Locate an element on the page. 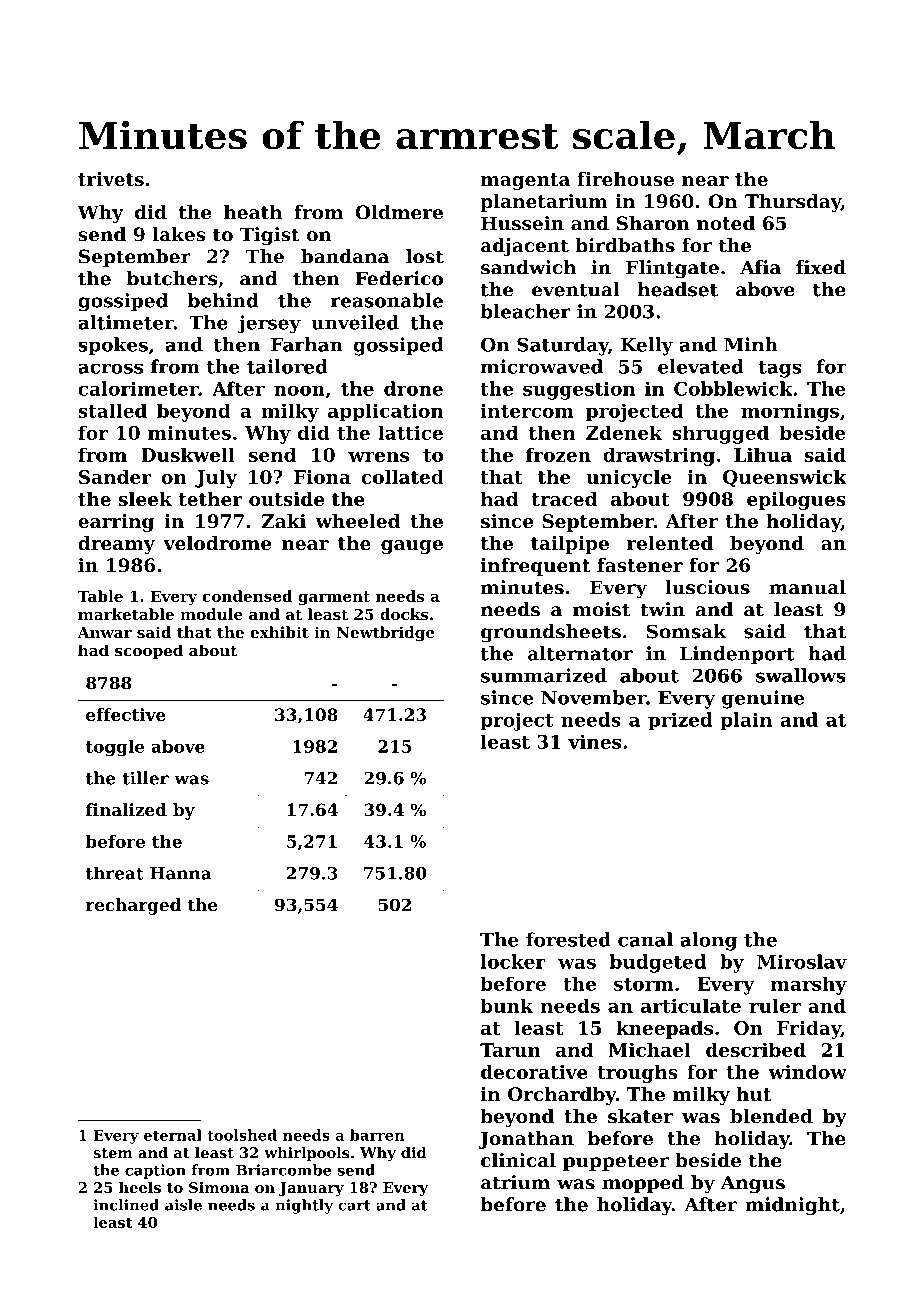 This page has height=1314, width=924. moist is located at coordinates (601, 609).
